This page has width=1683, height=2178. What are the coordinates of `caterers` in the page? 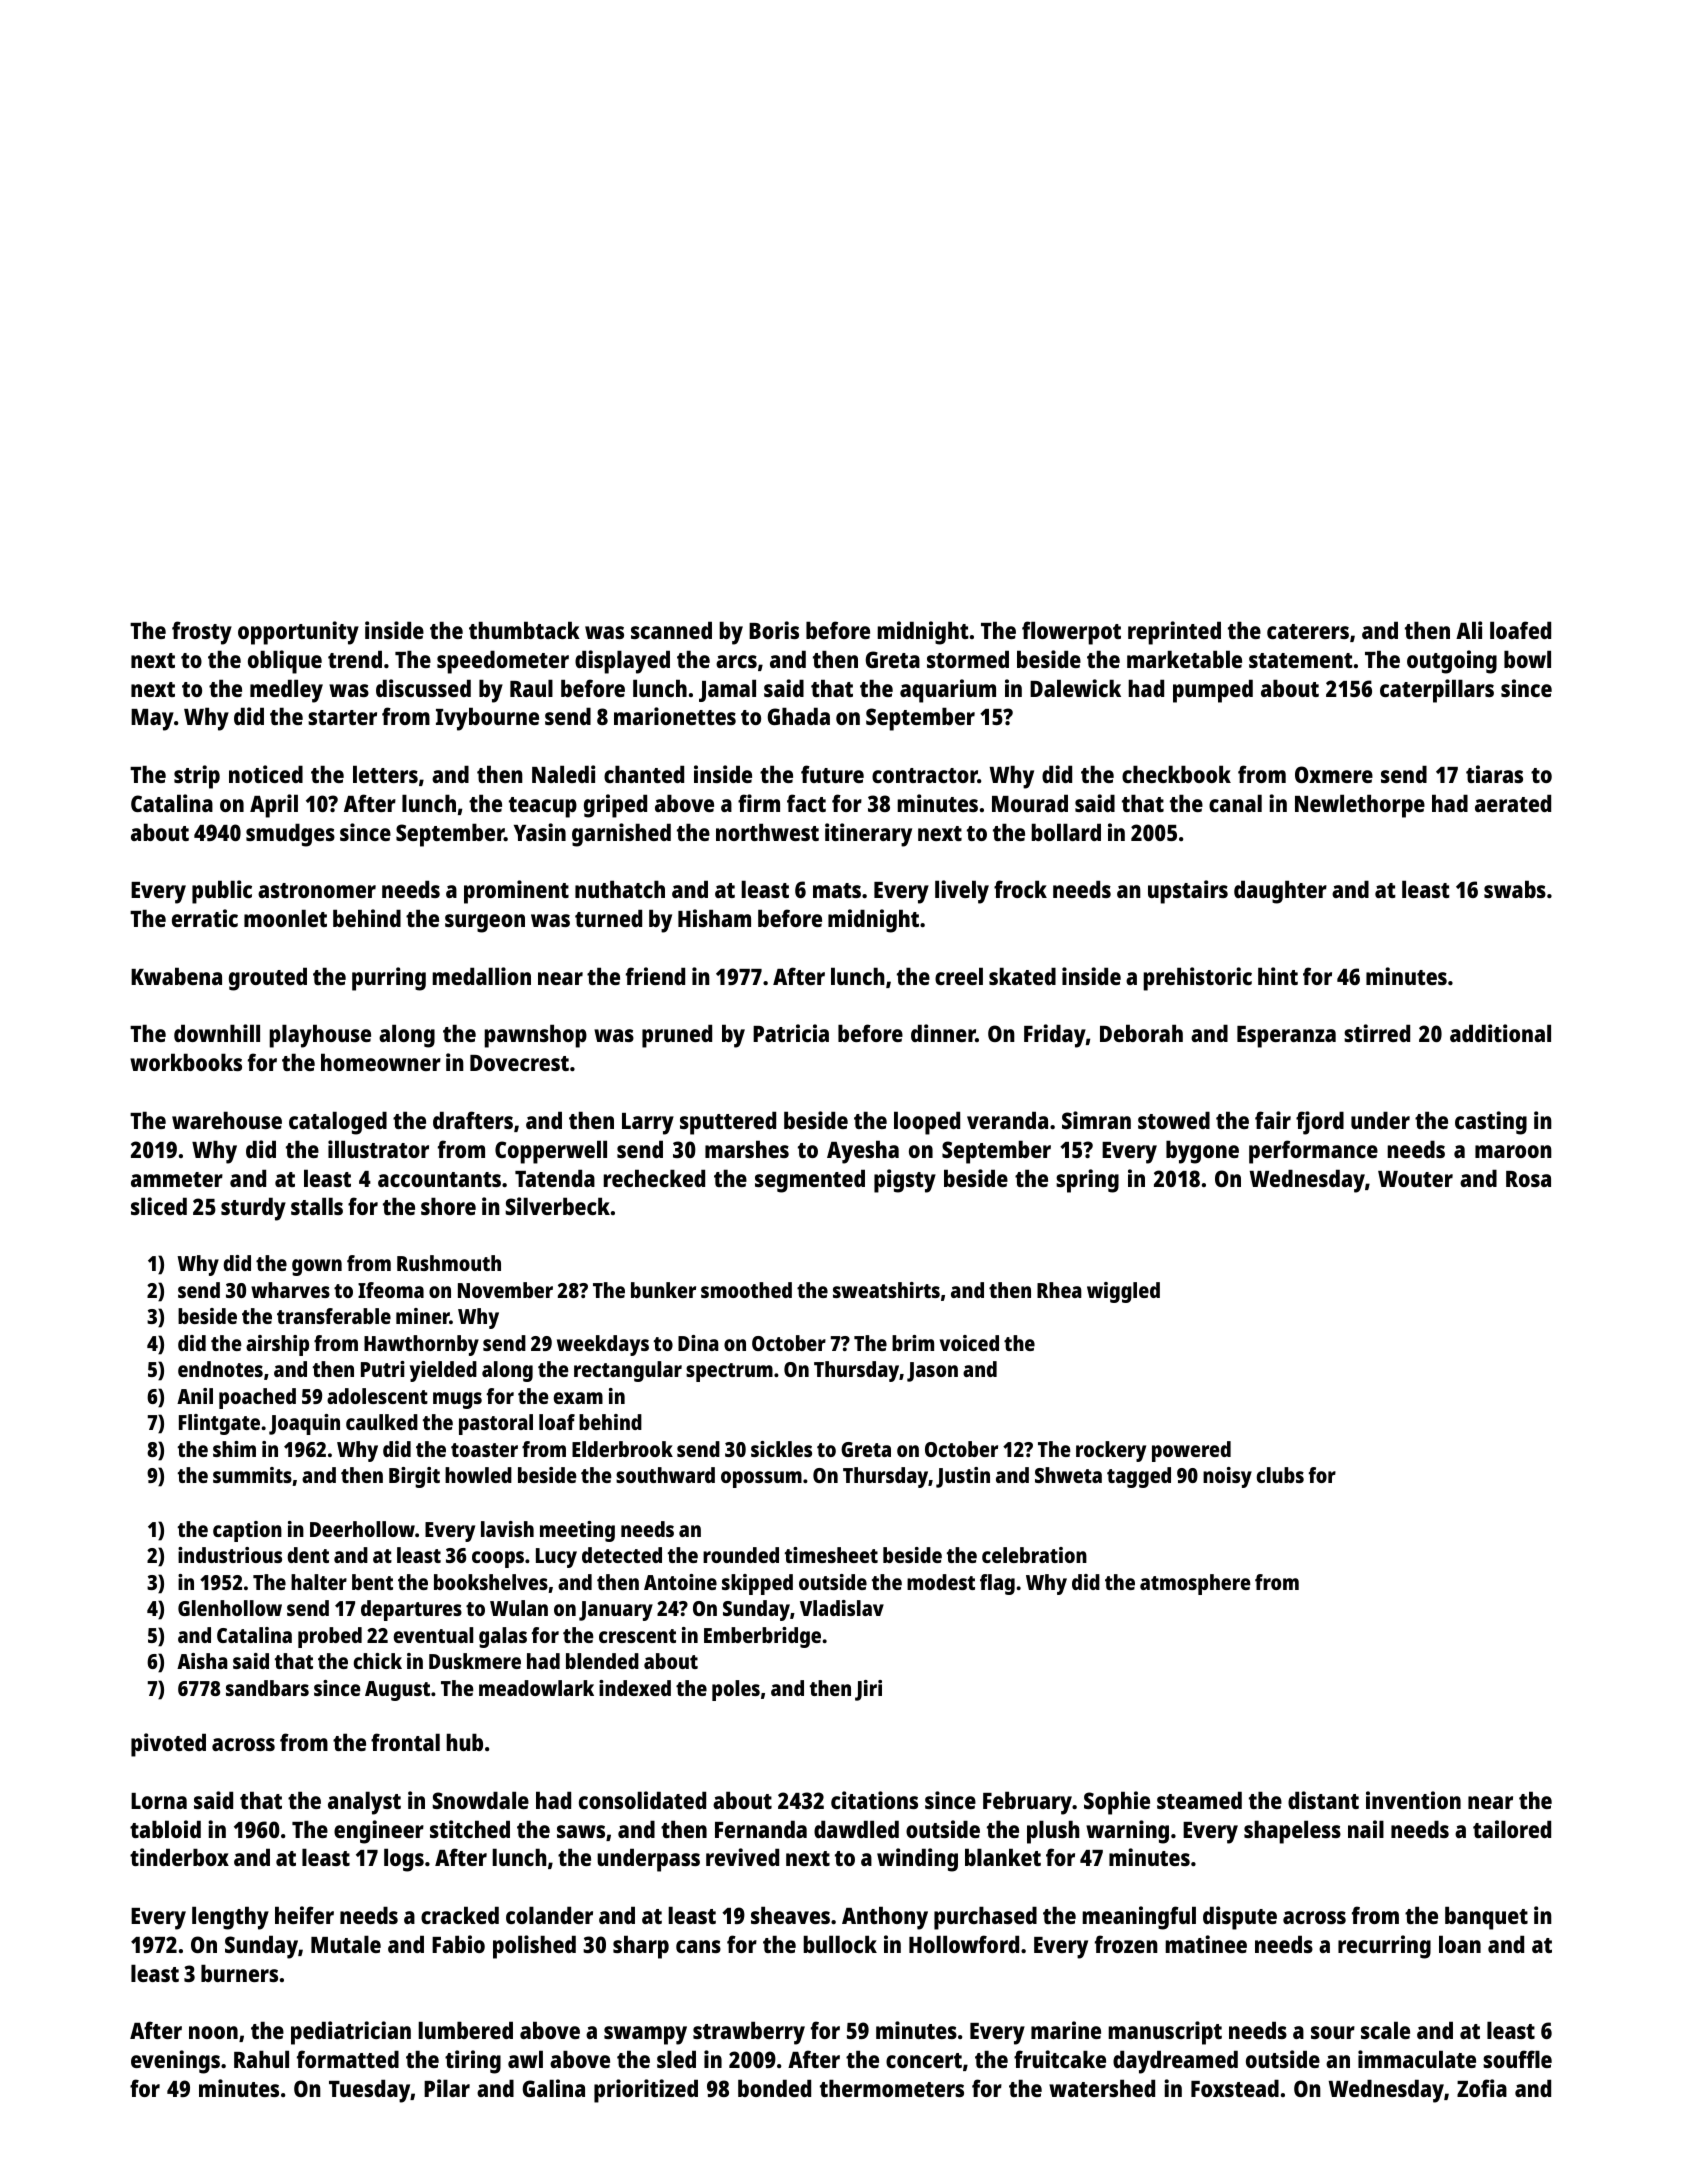 It's located at (1308, 631).
